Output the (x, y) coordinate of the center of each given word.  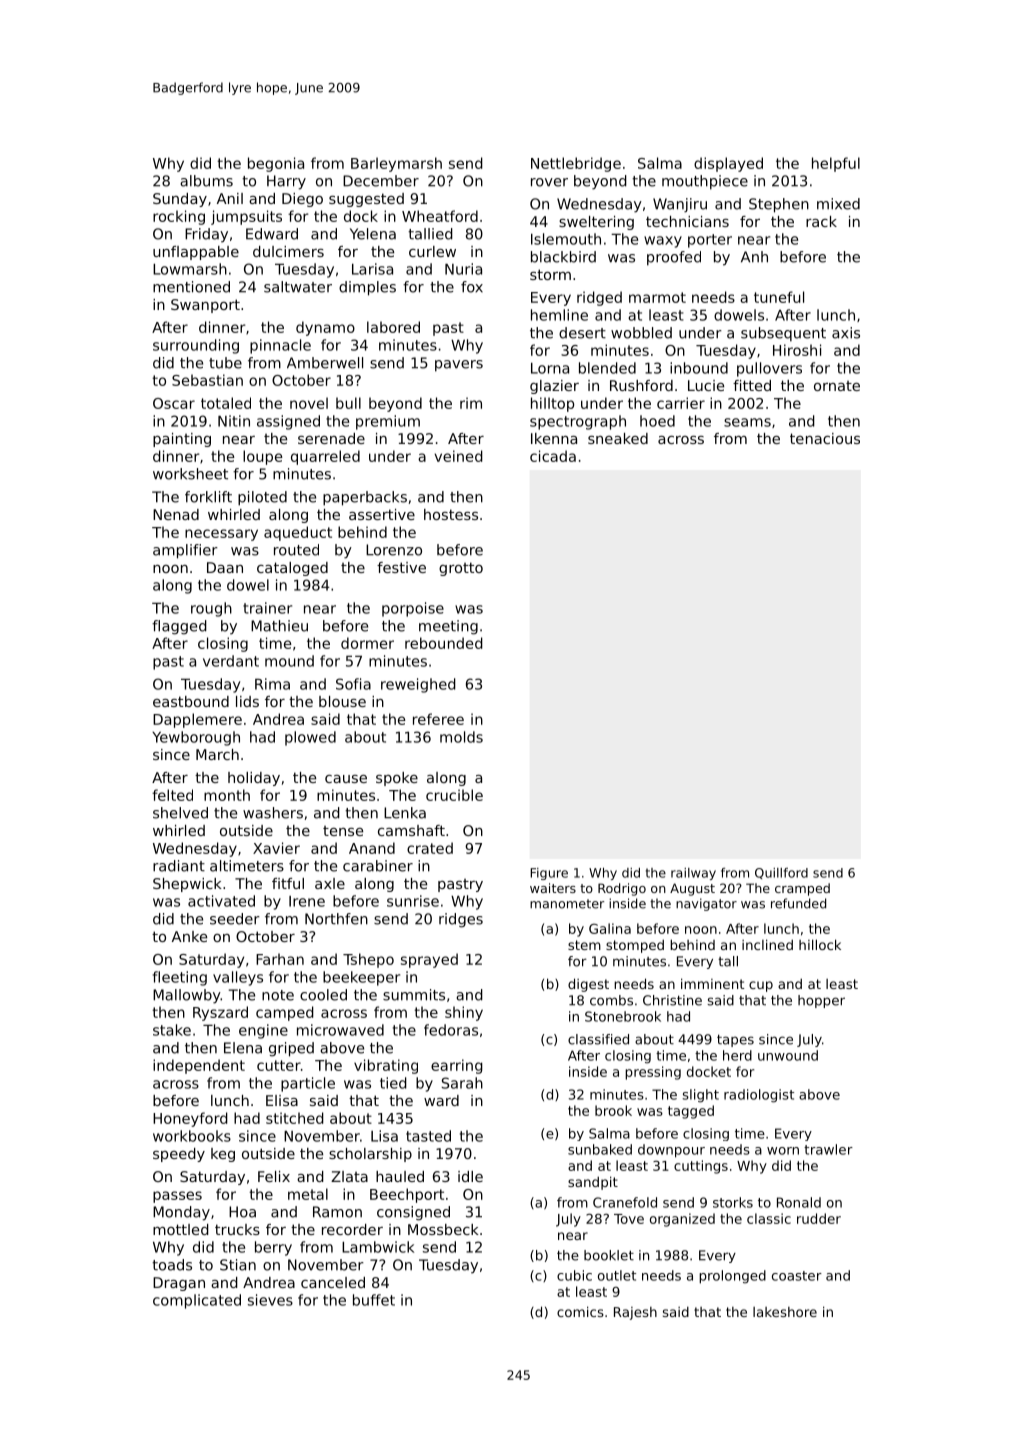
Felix (274, 1176)
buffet (374, 1300)
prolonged (732, 1277)
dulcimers (288, 251)
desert (582, 333)
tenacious (825, 438)
